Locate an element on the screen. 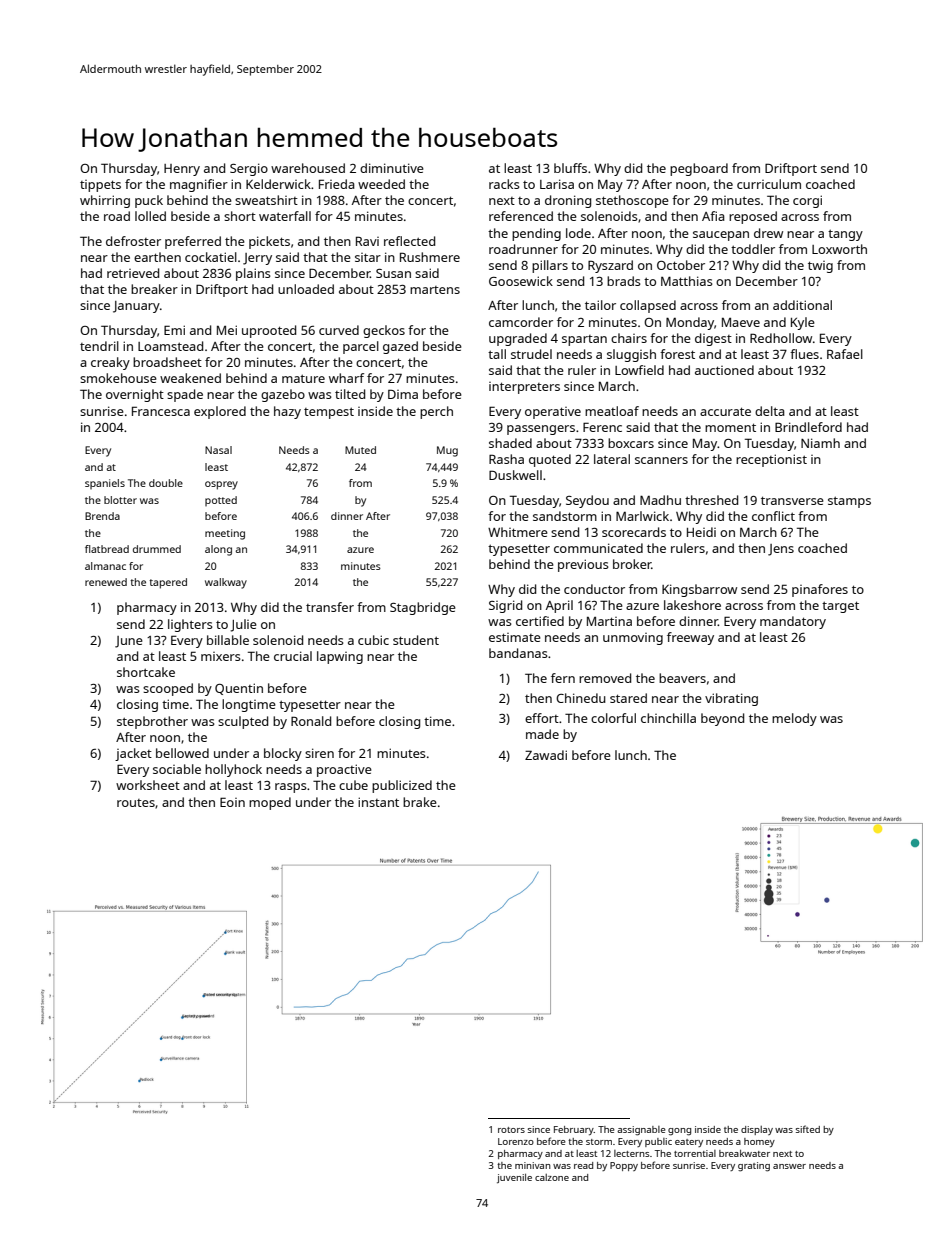 The image size is (952, 1233). droning is located at coordinates (568, 201).
